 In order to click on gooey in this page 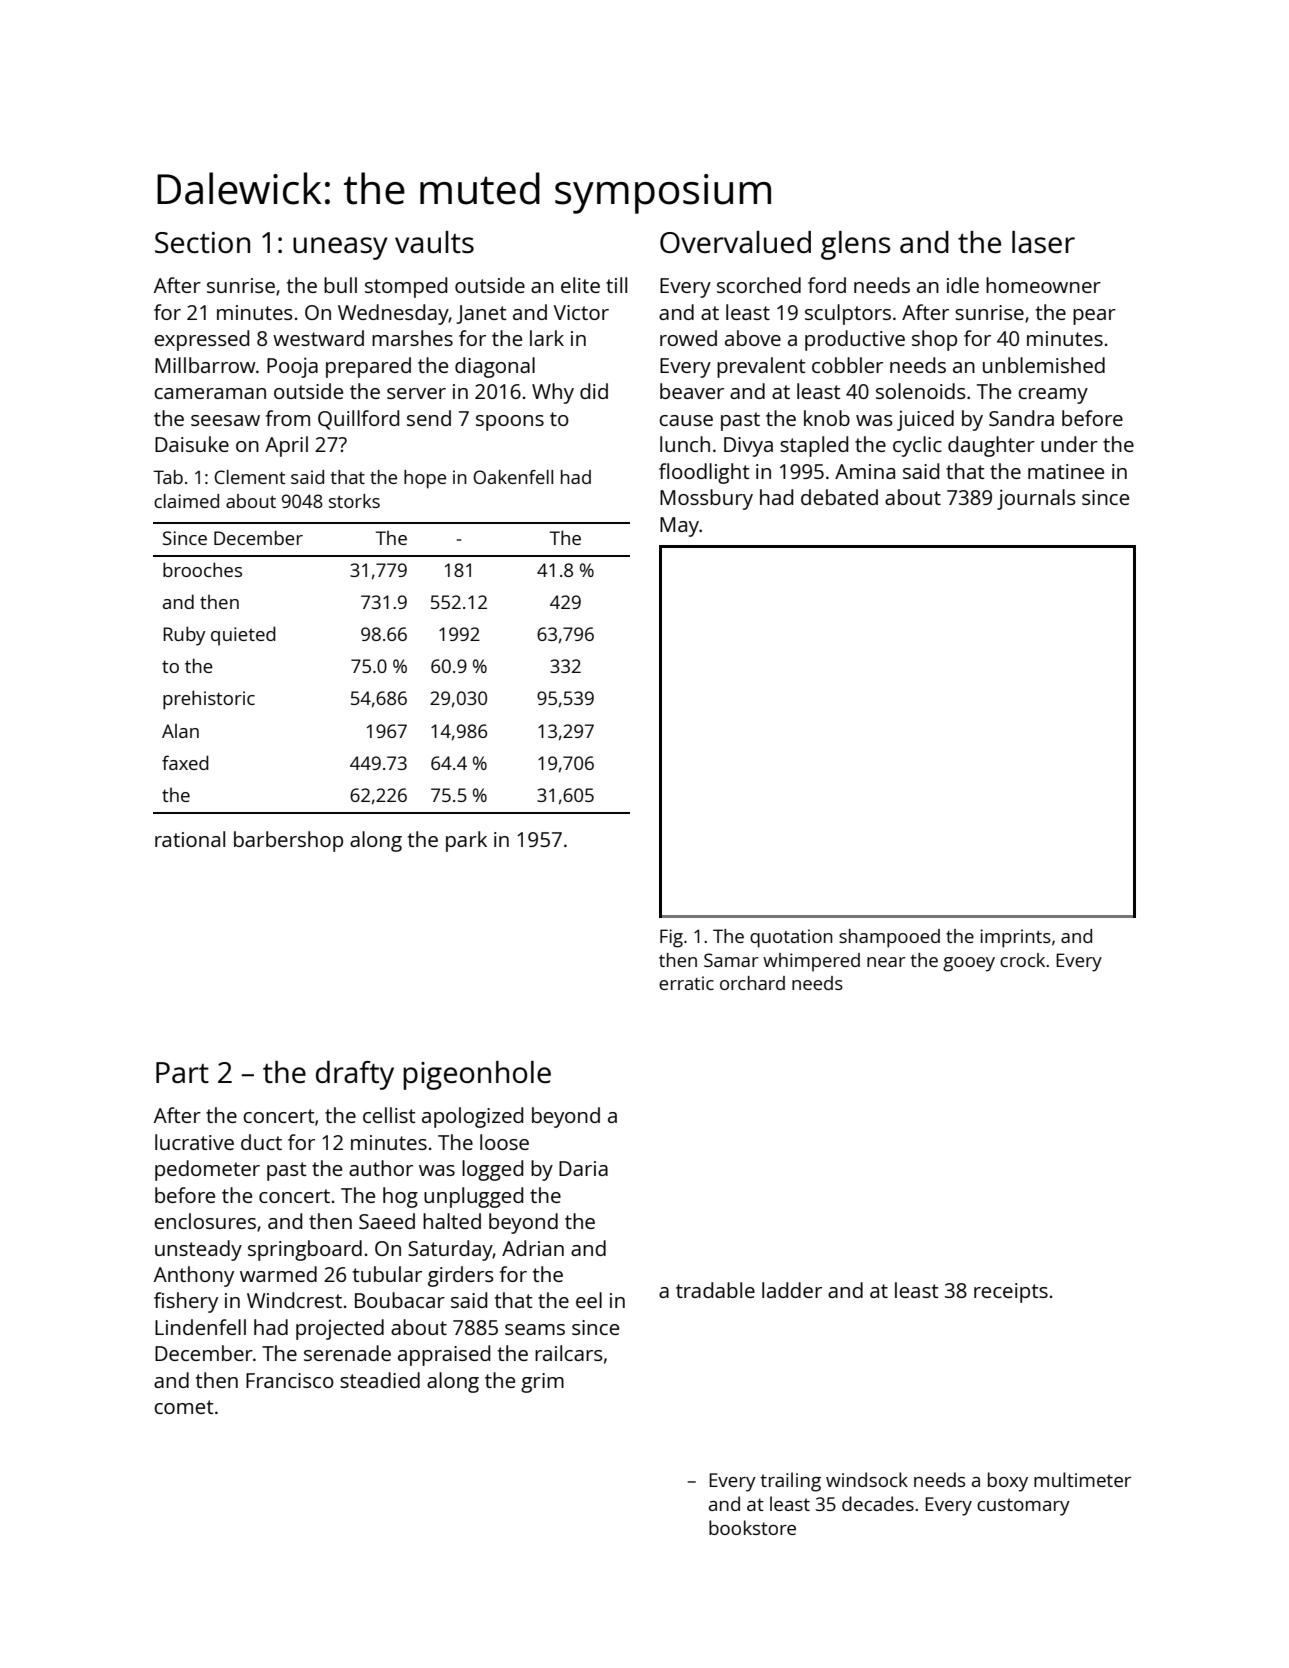, I will do `click(969, 964)`.
